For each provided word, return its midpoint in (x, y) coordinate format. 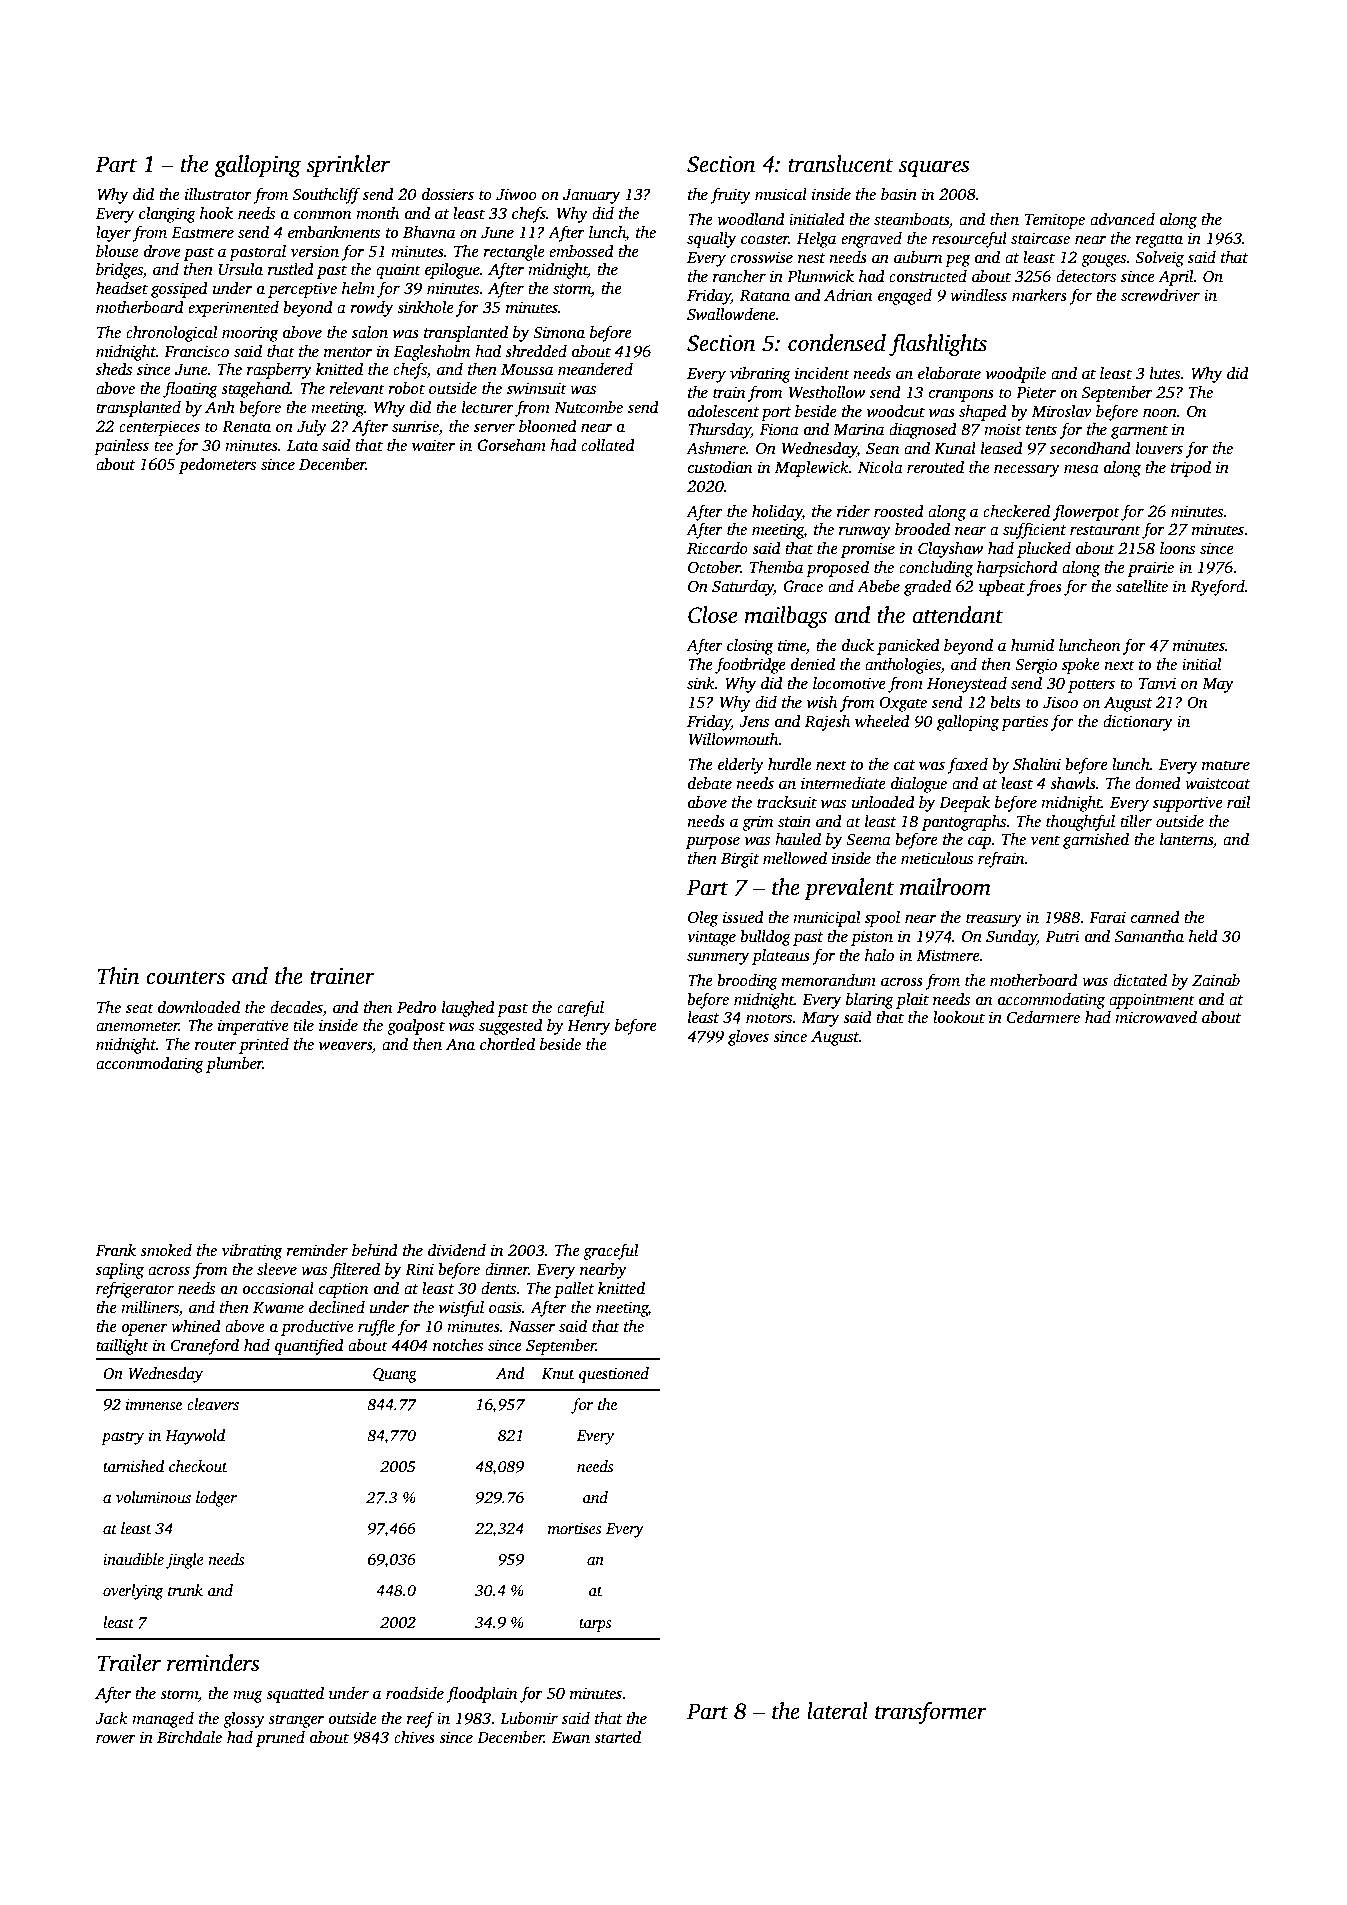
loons (1177, 548)
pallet (574, 1290)
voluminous (153, 1497)
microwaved (1156, 1017)
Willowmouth (734, 739)
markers (1039, 295)
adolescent (723, 411)
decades (296, 1007)
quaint (398, 271)
